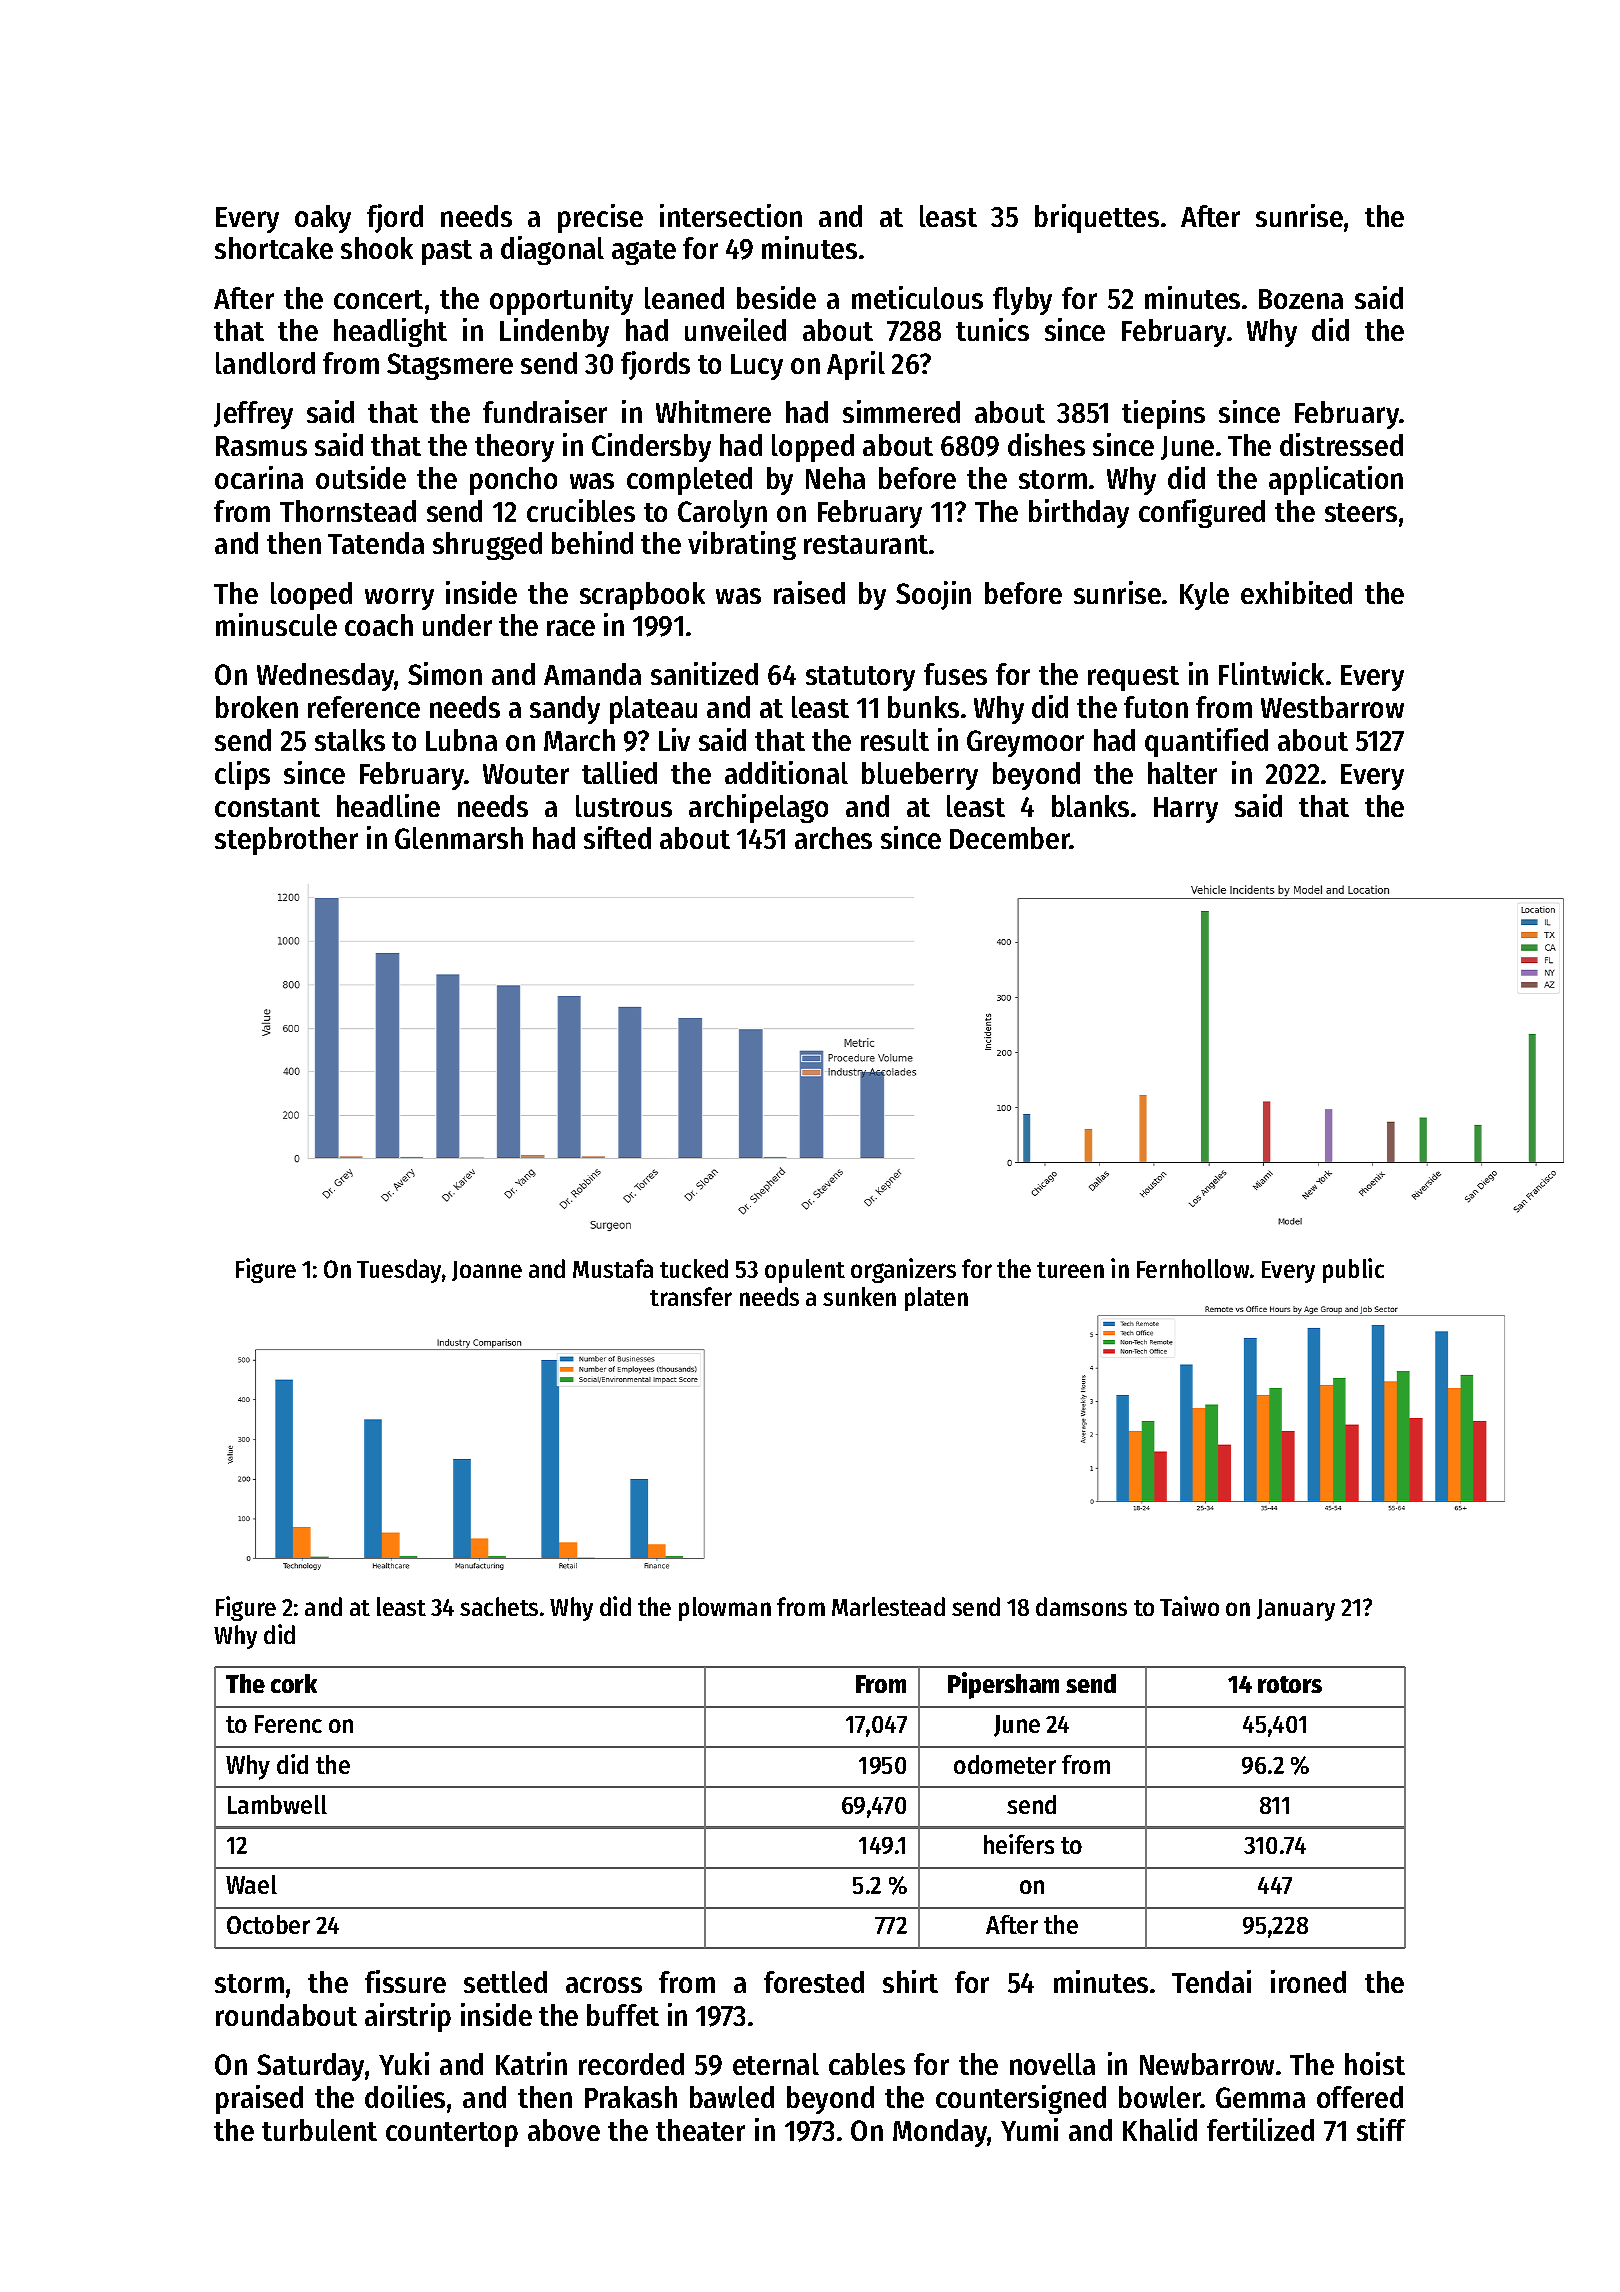  What do you see at coordinates (833, 838) in the image?
I see `arches` at bounding box center [833, 838].
